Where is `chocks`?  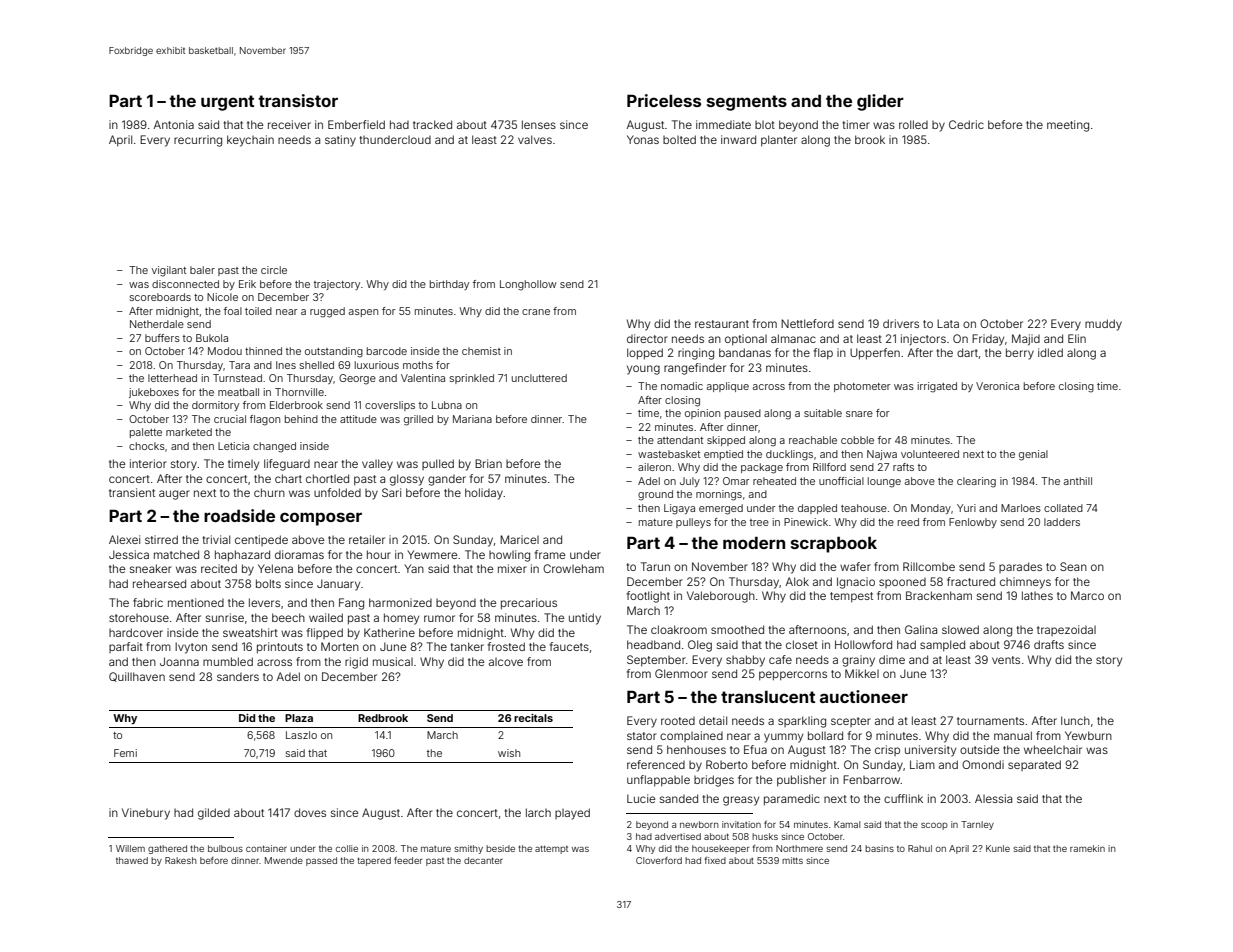
chocks is located at coordinates (147, 446).
